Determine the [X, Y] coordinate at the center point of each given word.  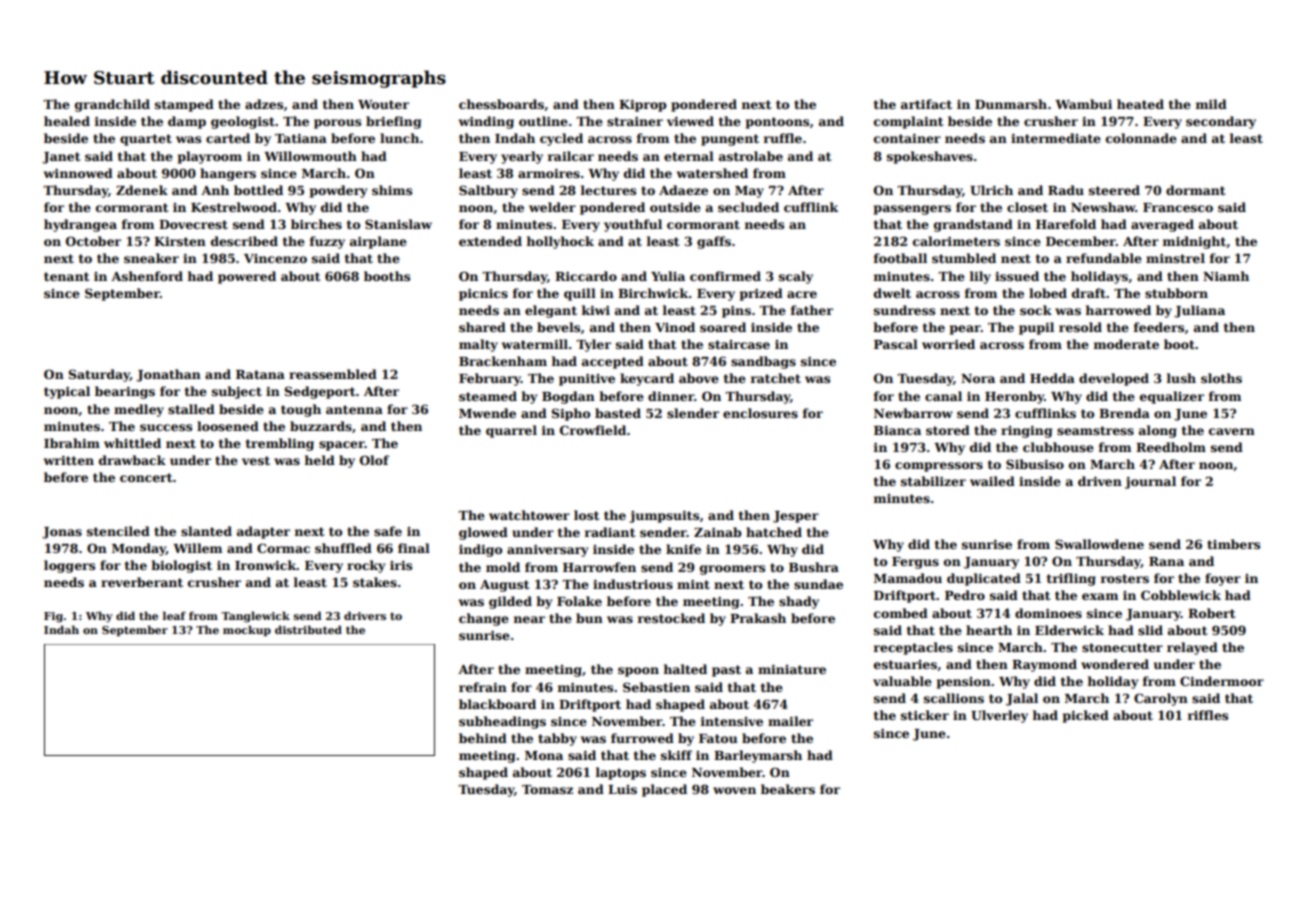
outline [543, 121]
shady [799, 602]
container [907, 138]
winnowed [78, 173]
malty [478, 345]
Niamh [1226, 276]
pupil [1036, 328]
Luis [622, 789]
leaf [174, 615]
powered [247, 277]
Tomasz [547, 789]
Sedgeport [320, 392]
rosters [1125, 578]
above [699, 378]
